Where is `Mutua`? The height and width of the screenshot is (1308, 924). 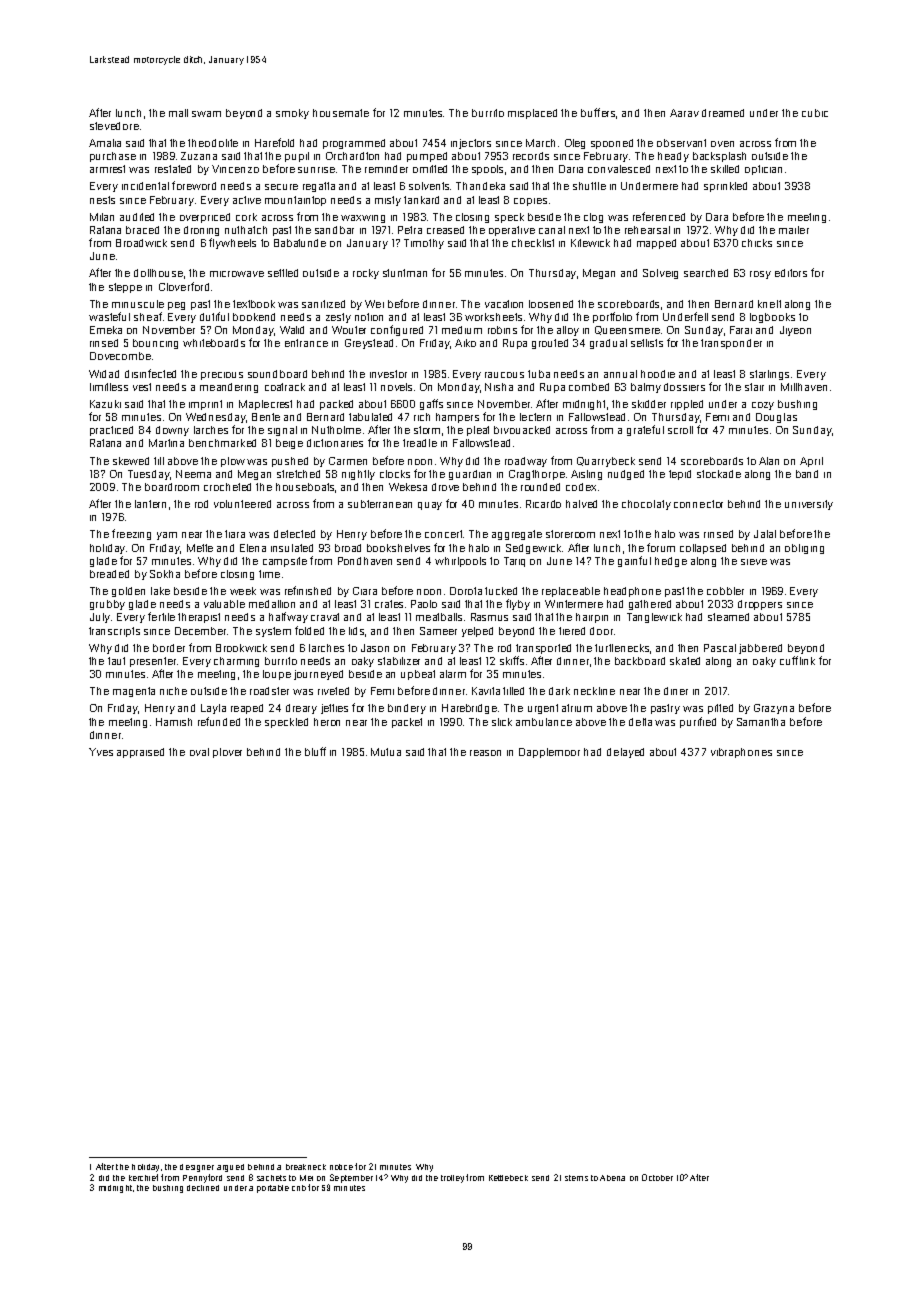
Mutua is located at coordinates (386, 752).
